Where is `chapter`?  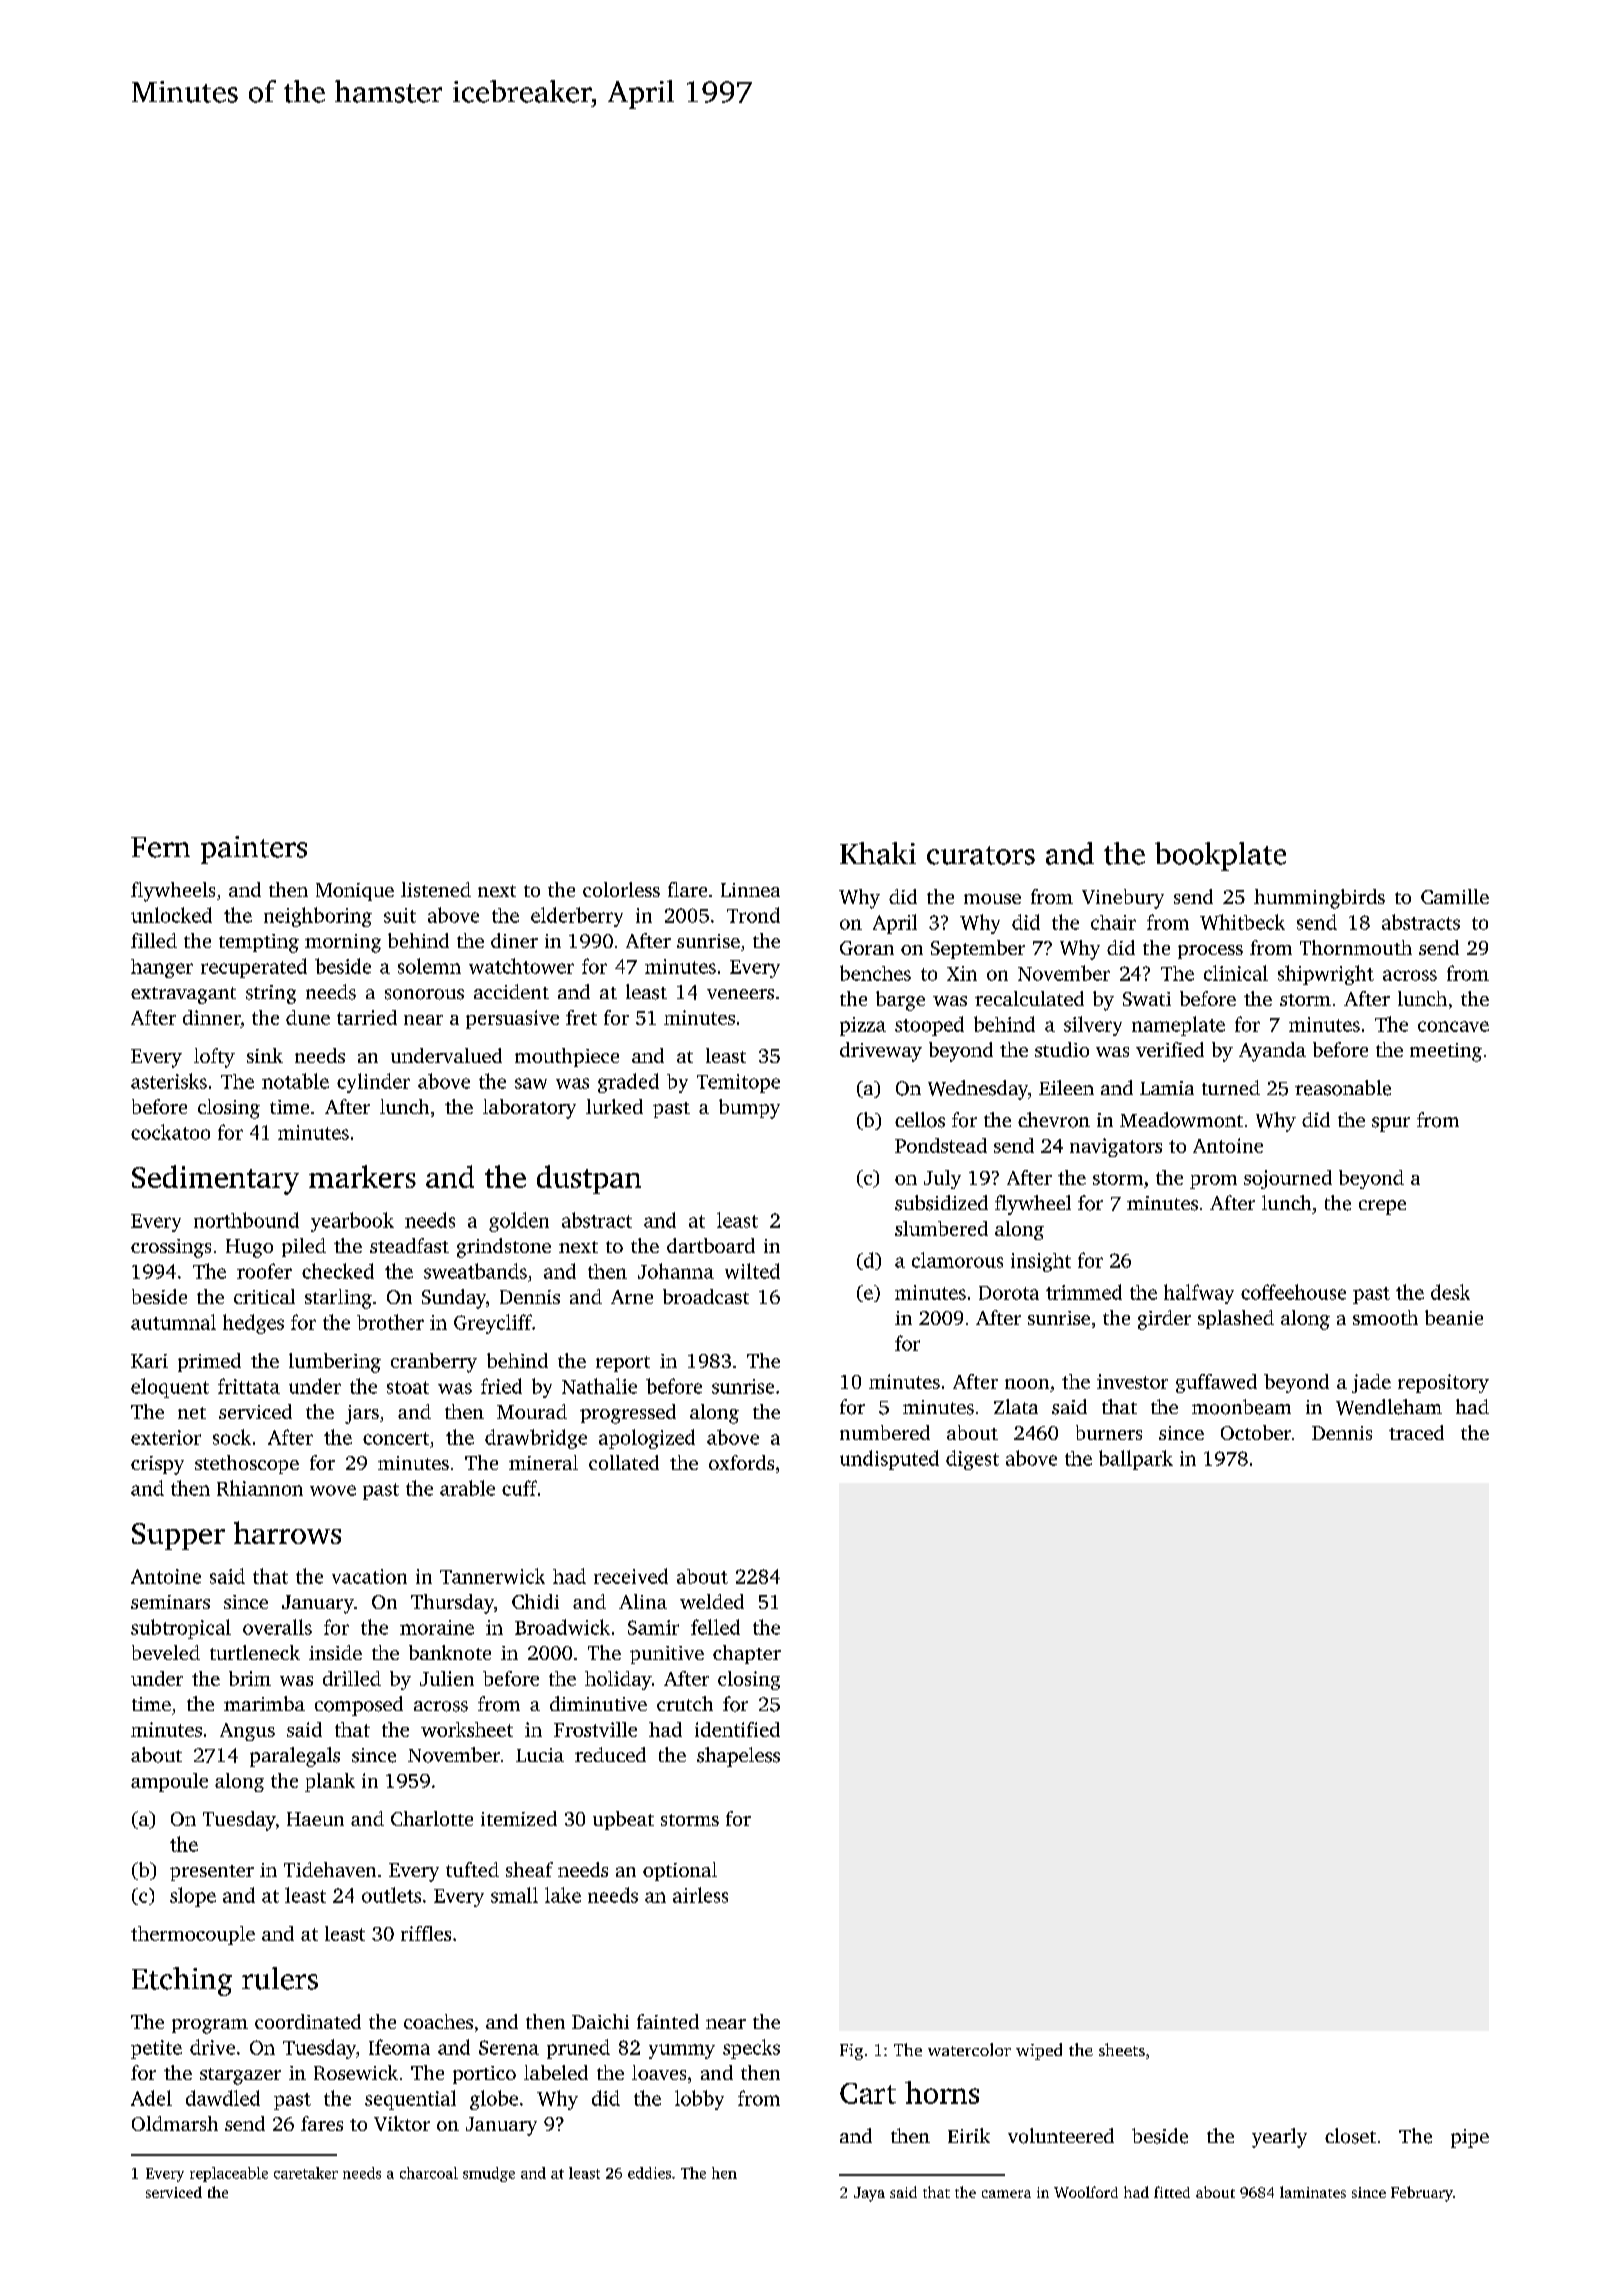 chapter is located at coordinates (747, 1654).
